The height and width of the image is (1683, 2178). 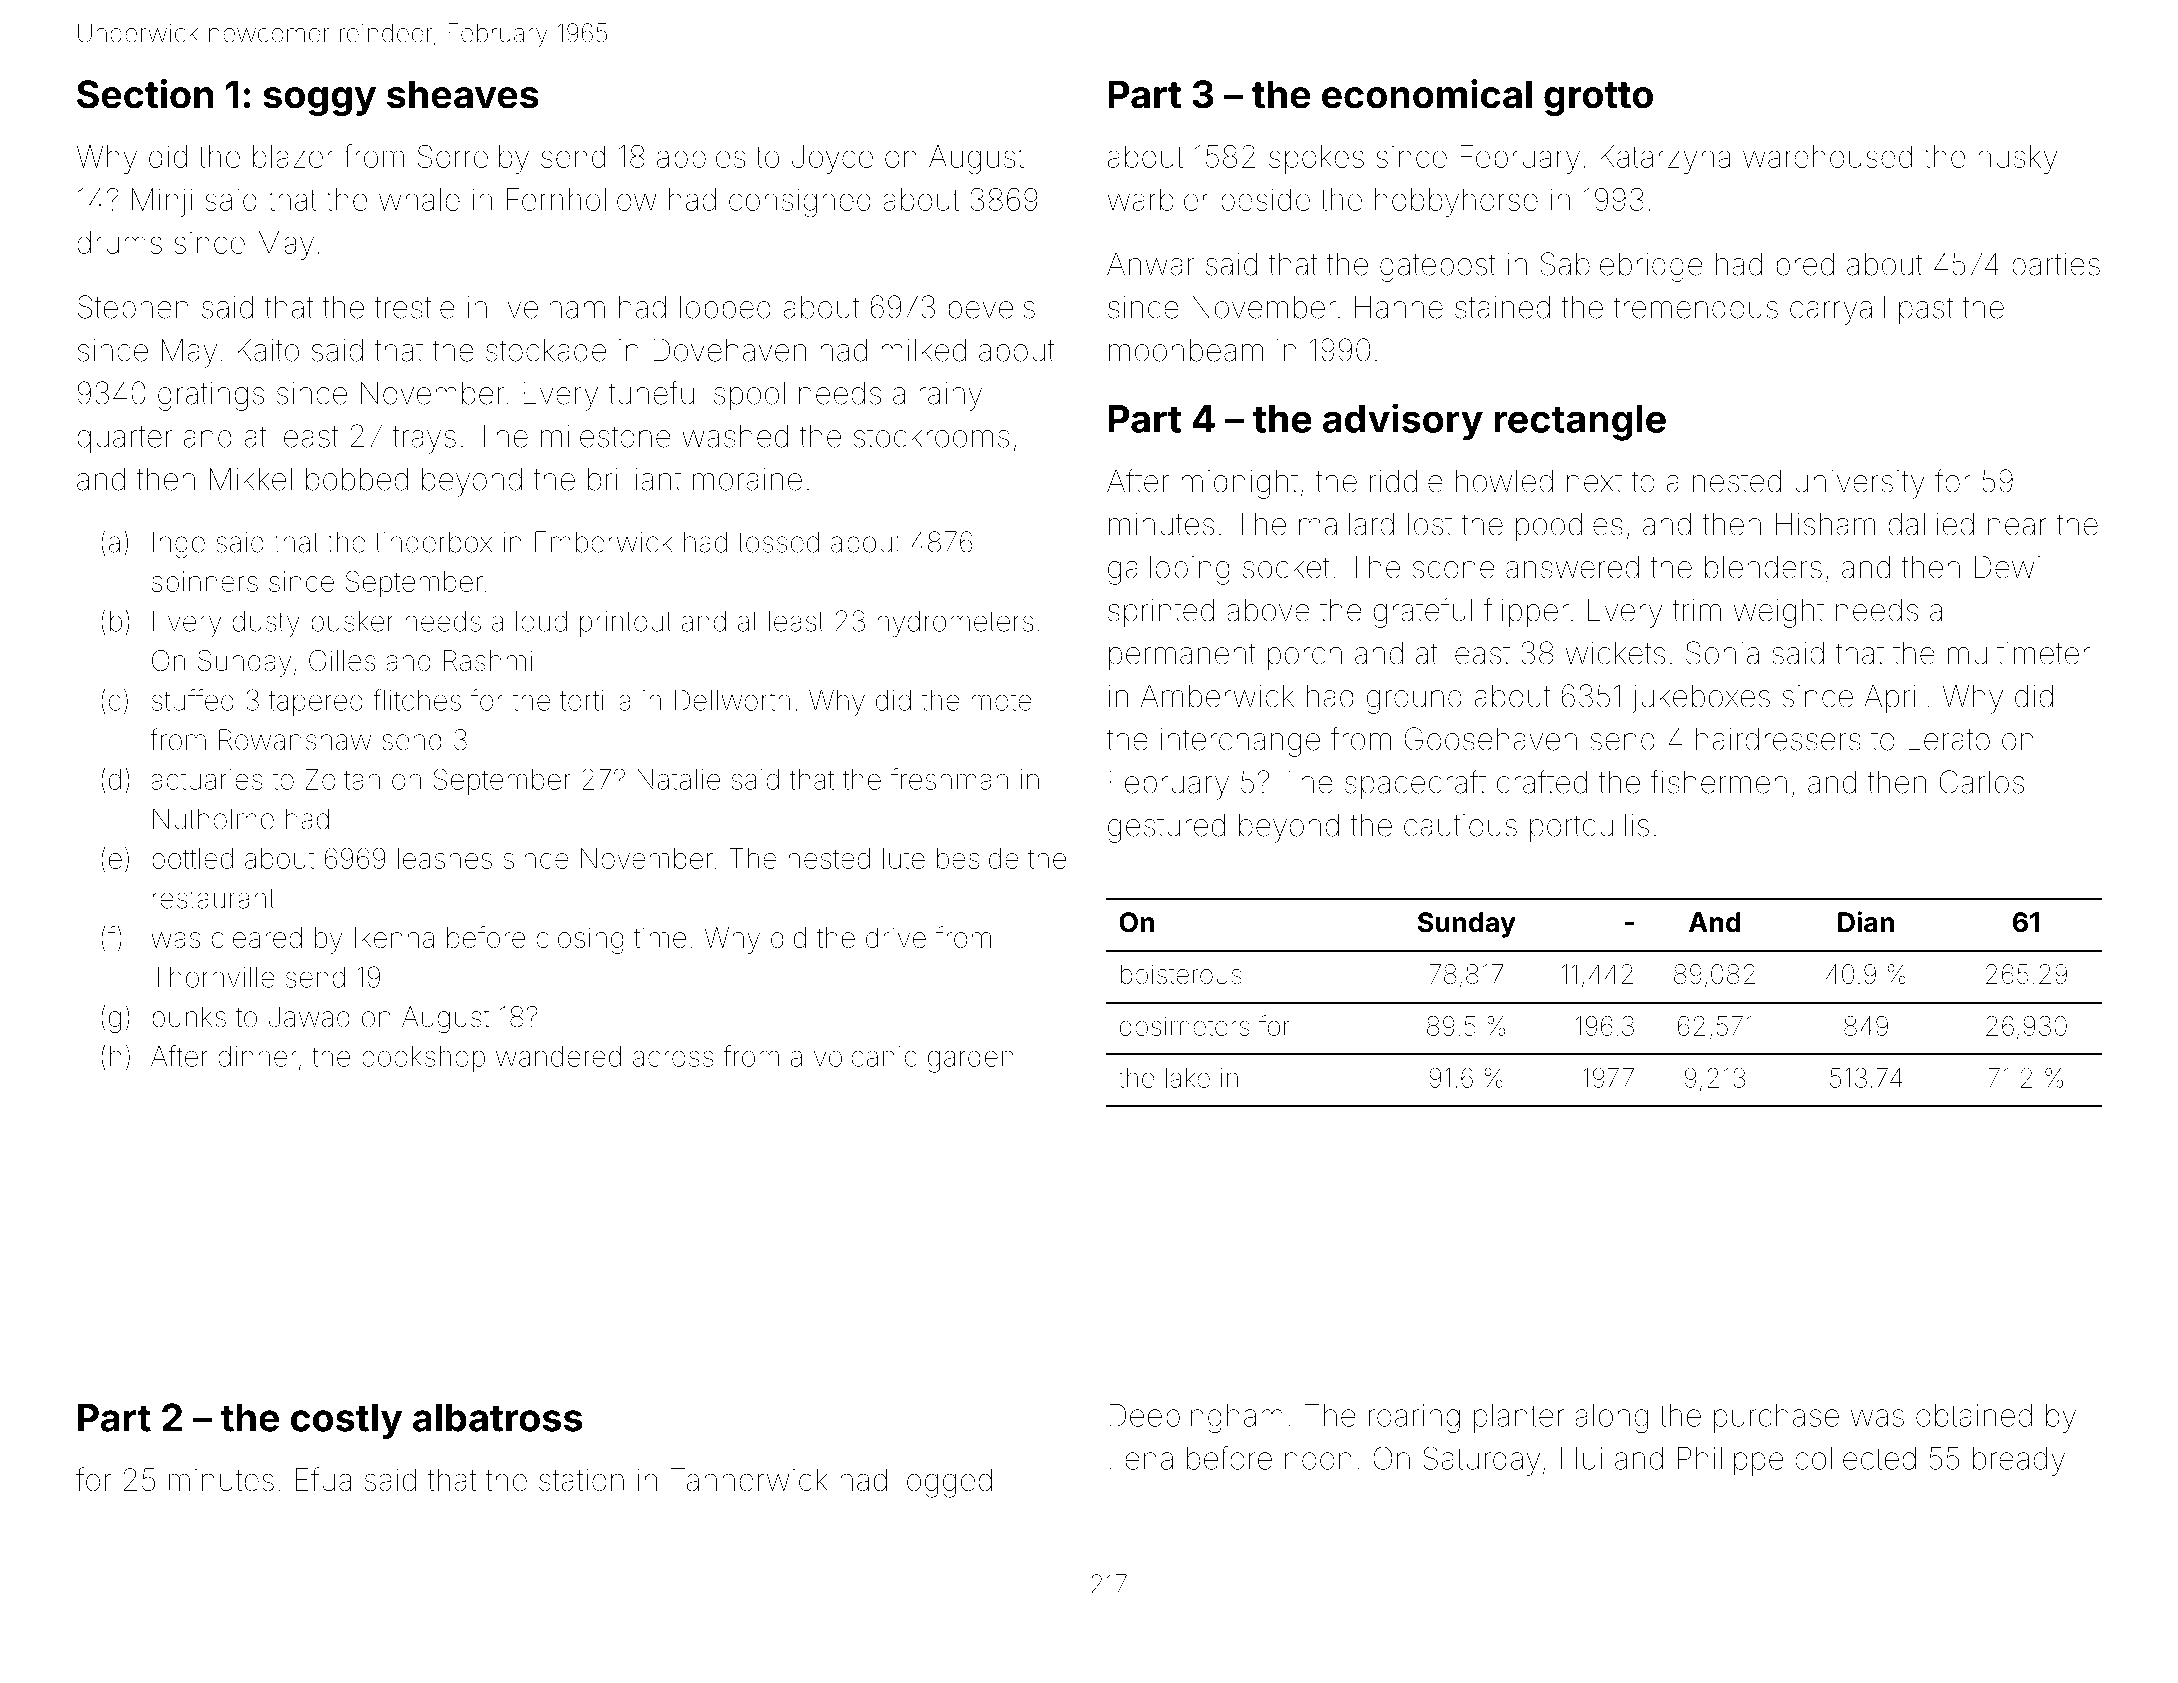 What do you see at coordinates (1598, 99) in the image?
I see `grotto` at bounding box center [1598, 99].
